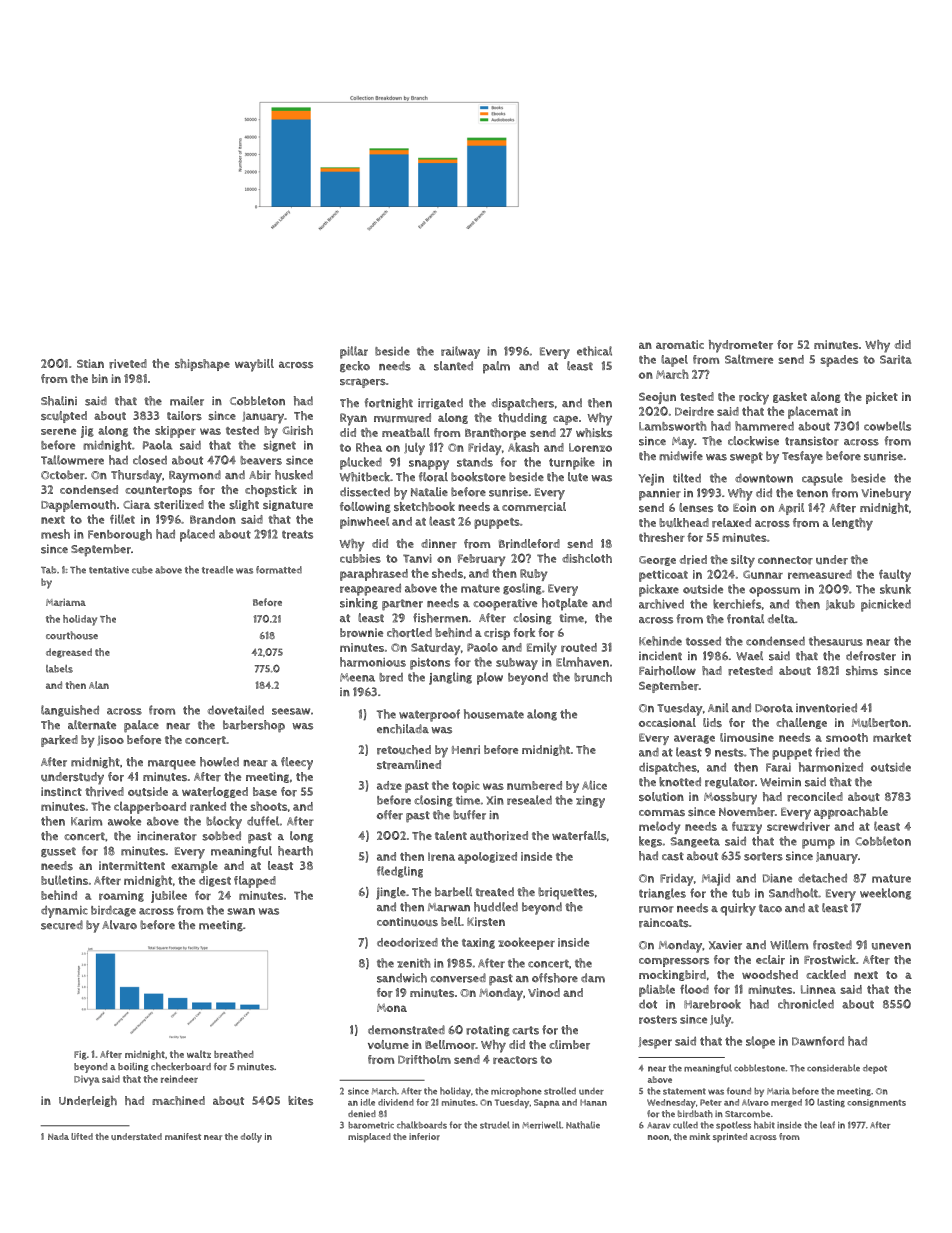 Image resolution: width=952 pixels, height=1233 pixels. Describe the element at coordinates (718, 707) in the screenshot. I see `Anil` at that location.
